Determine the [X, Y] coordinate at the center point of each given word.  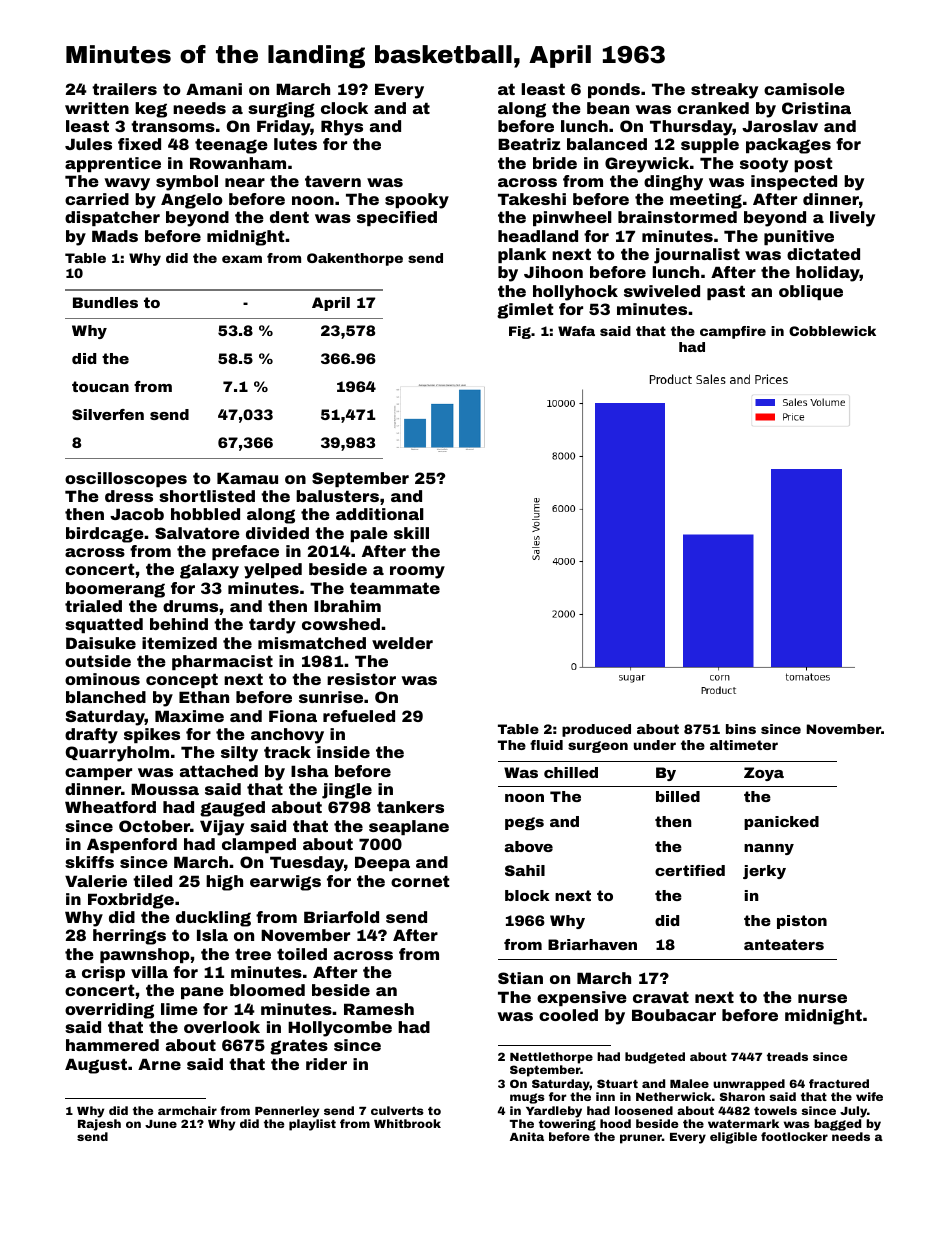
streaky [724, 91]
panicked [781, 823]
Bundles [105, 302]
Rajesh [99, 1125]
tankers [410, 807]
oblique [811, 292]
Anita [527, 1136]
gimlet [525, 311]
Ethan [204, 697]
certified [690, 870]
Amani [214, 89]
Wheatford [110, 807]
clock [344, 108]
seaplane [409, 827]
